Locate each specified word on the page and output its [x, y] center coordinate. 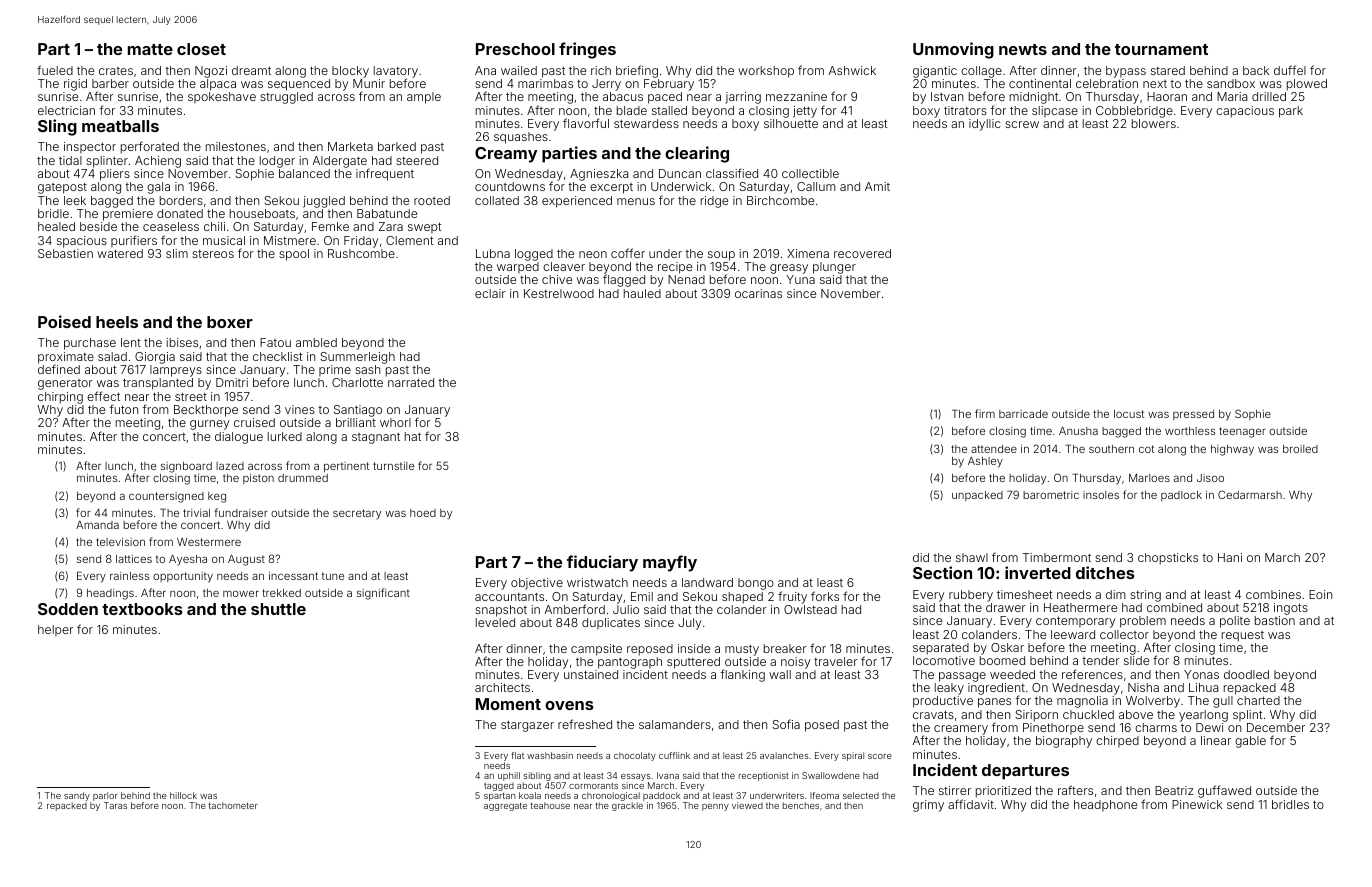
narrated [411, 382]
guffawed [1224, 791]
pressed [1193, 415]
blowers [1154, 123]
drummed [303, 478]
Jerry [606, 85]
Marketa [350, 146]
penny [715, 807]
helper [55, 630]
